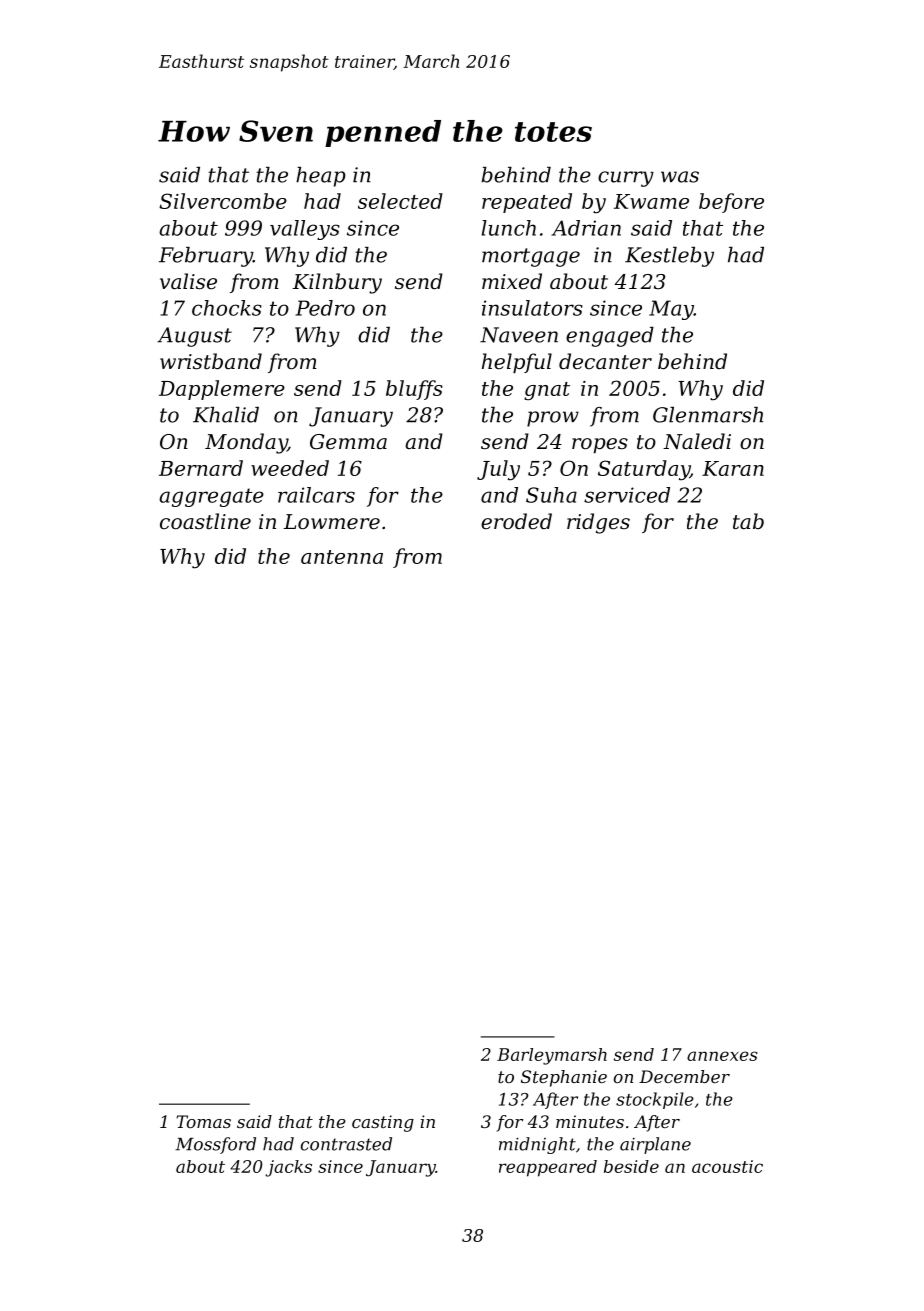 The width and height of the screenshot is (924, 1311). Describe the element at coordinates (731, 203) in the screenshot. I see `before` at that location.
